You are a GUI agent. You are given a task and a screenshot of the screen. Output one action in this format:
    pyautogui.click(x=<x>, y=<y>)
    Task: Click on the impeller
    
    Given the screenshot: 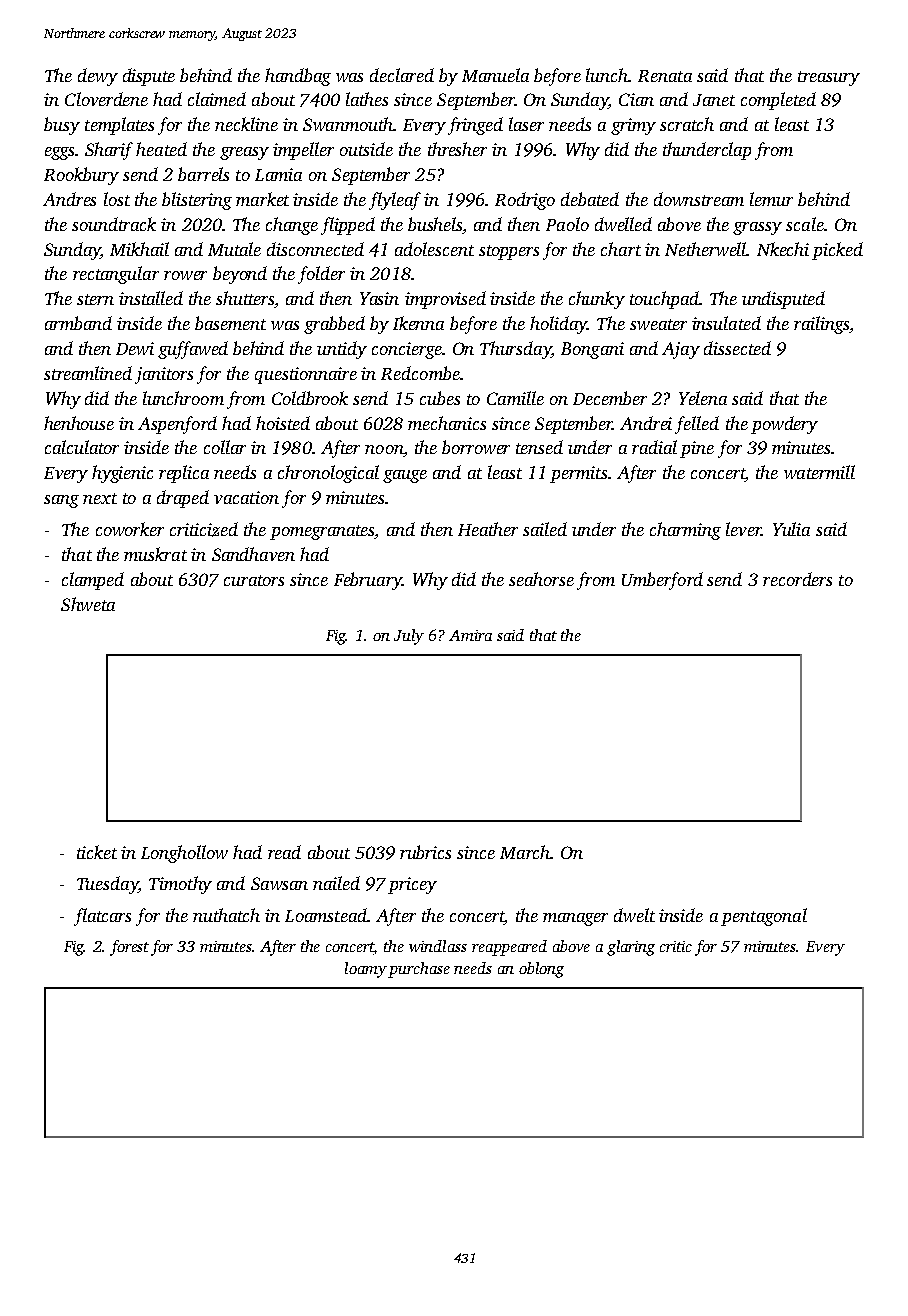 What is the action you would take?
    pyautogui.click(x=303, y=151)
